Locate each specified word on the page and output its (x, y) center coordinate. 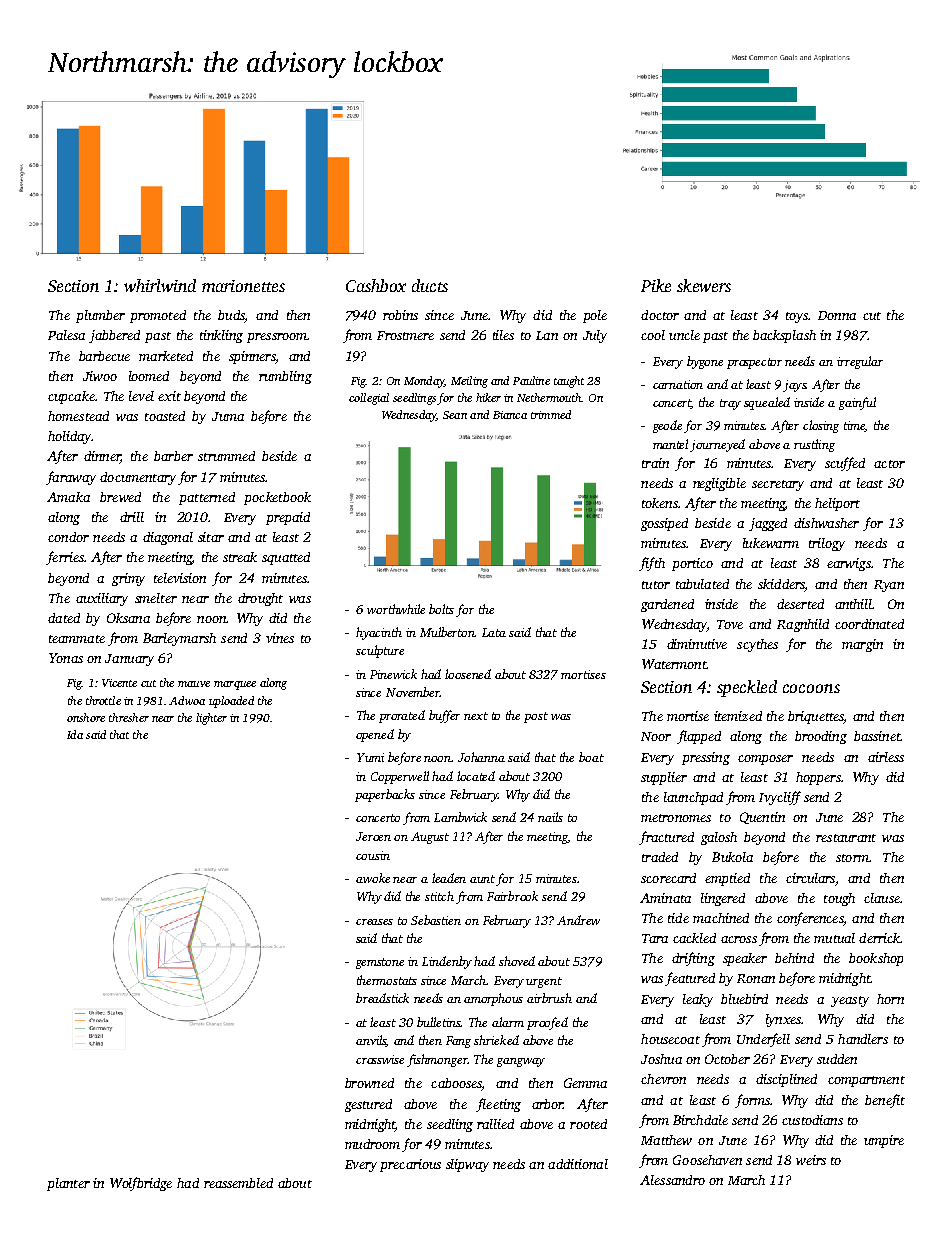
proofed (547, 1023)
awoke (373, 878)
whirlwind (160, 285)
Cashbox (376, 285)
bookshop (876, 959)
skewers (704, 285)
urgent (544, 982)
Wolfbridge (141, 1184)
